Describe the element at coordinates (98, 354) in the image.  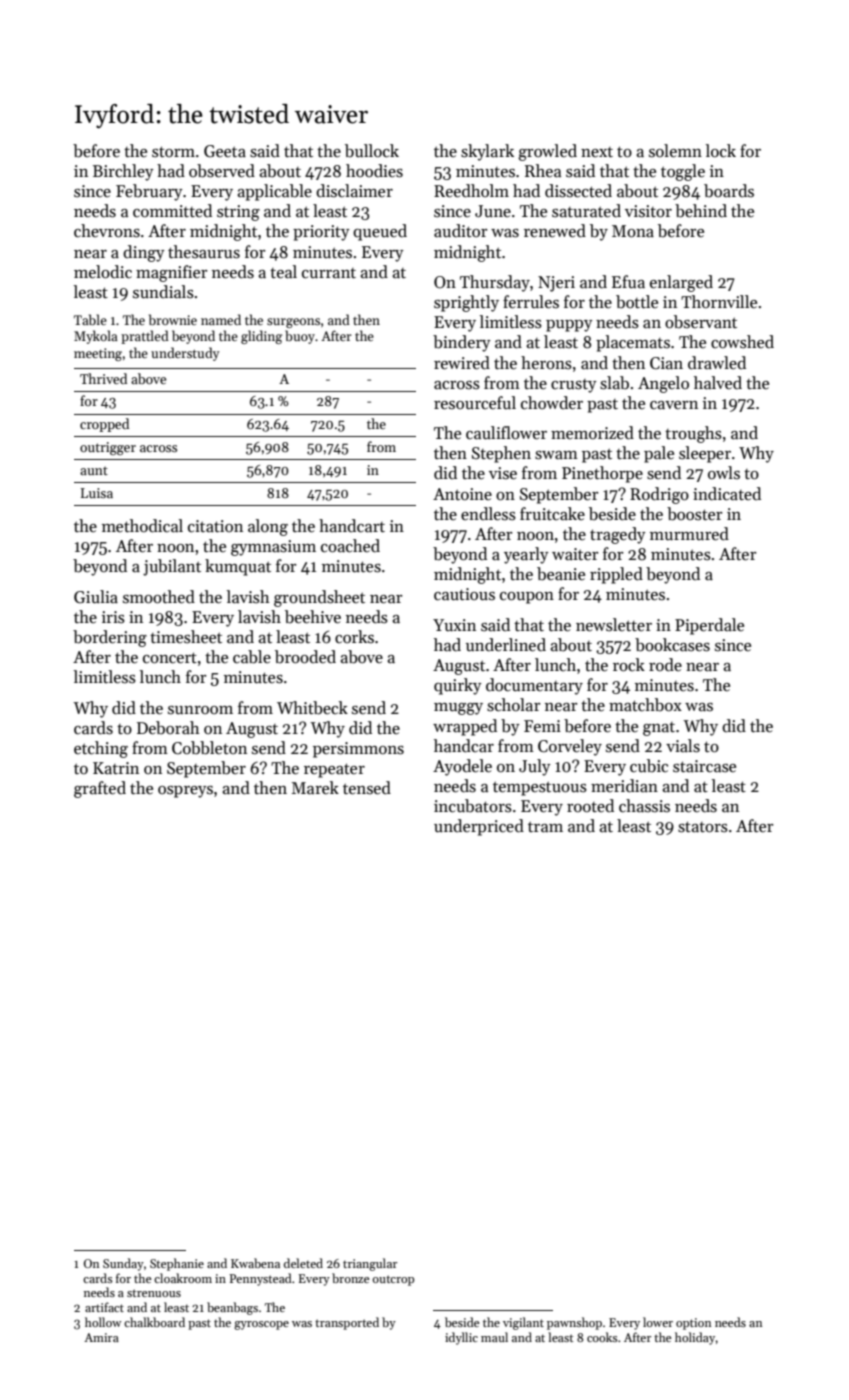
I see `meeting` at that location.
